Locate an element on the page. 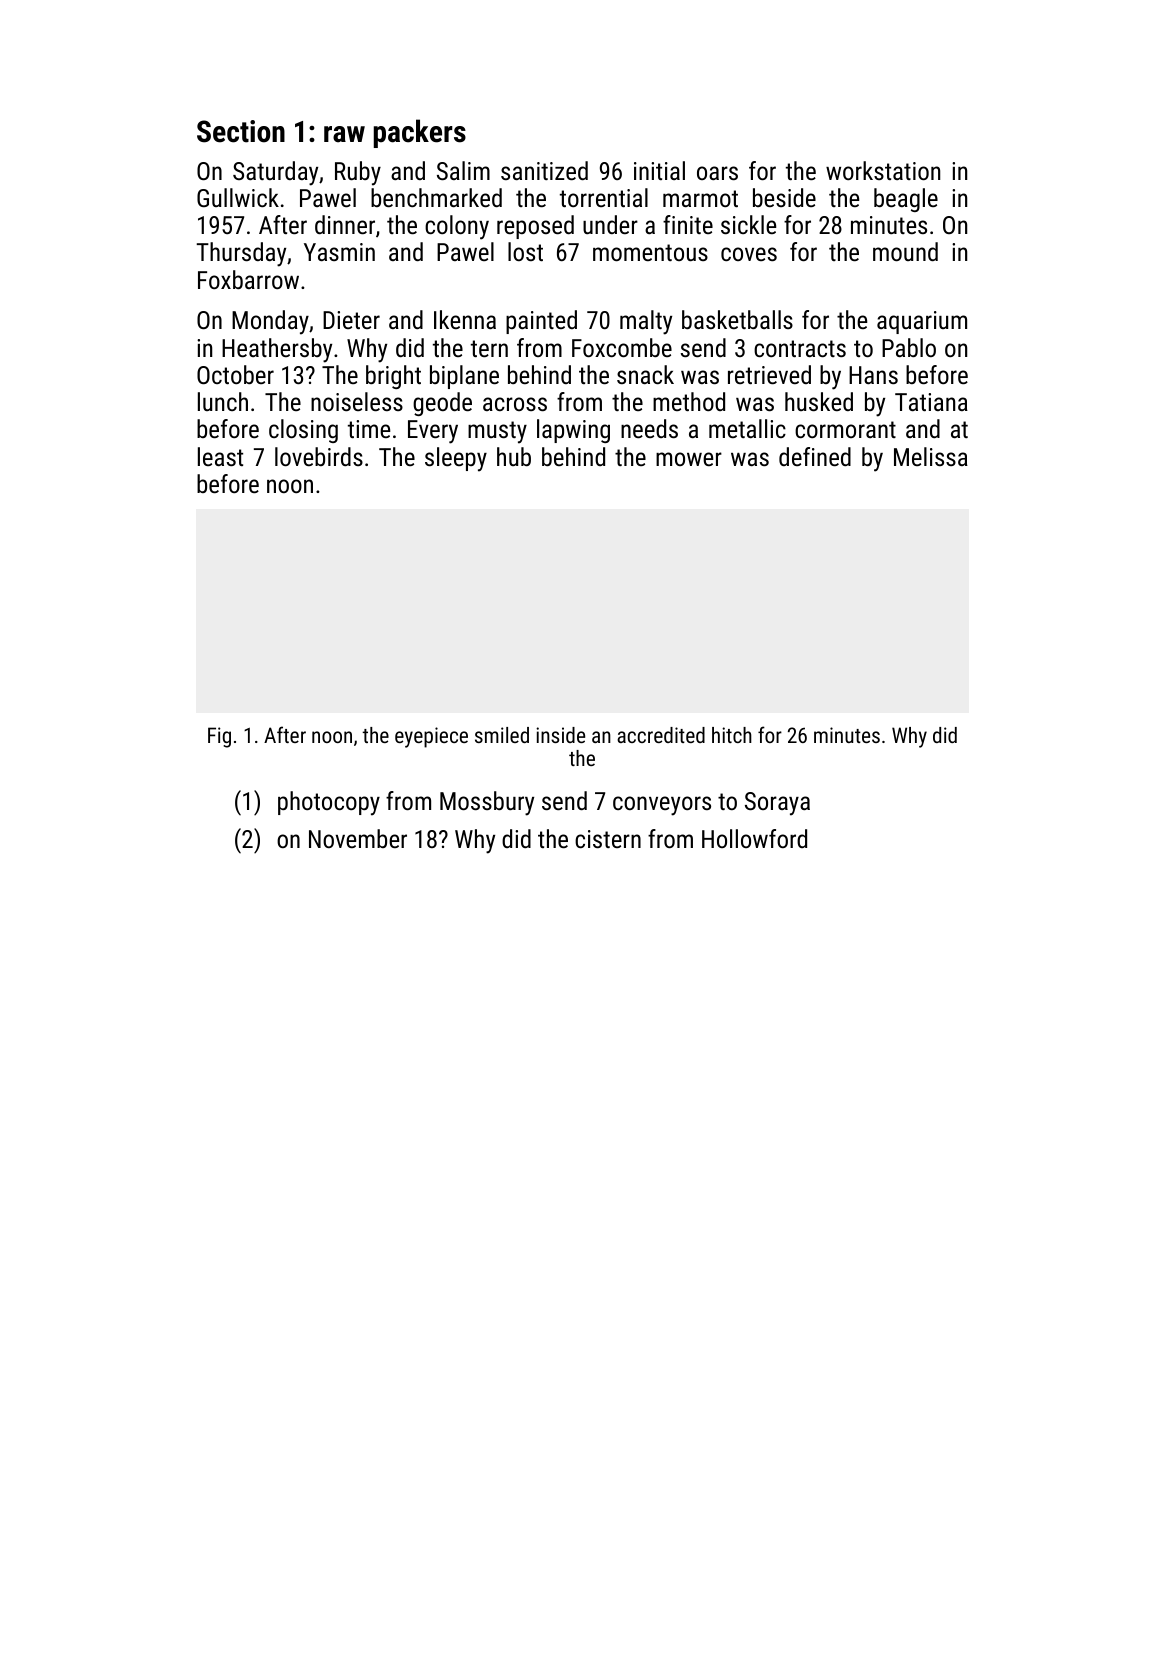 Image resolution: width=1165 pixels, height=1654 pixels. Section is located at coordinates (241, 131).
